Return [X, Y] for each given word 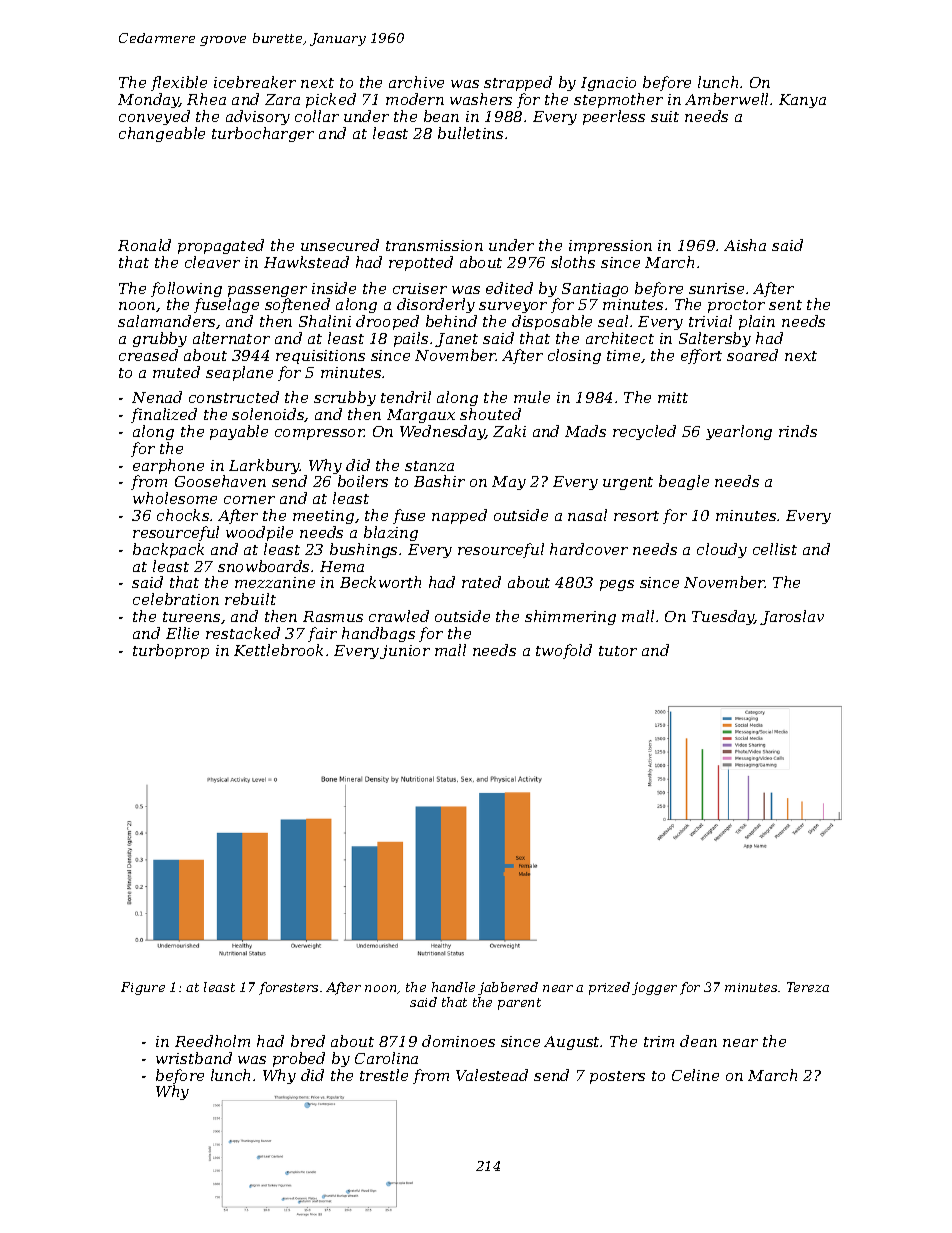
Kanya [802, 101]
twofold [564, 651]
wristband [194, 1058]
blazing [391, 533]
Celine [695, 1075]
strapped [518, 83]
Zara [282, 99]
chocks [183, 515]
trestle [384, 1075]
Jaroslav [792, 617]
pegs [617, 585]
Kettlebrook [278, 650]
